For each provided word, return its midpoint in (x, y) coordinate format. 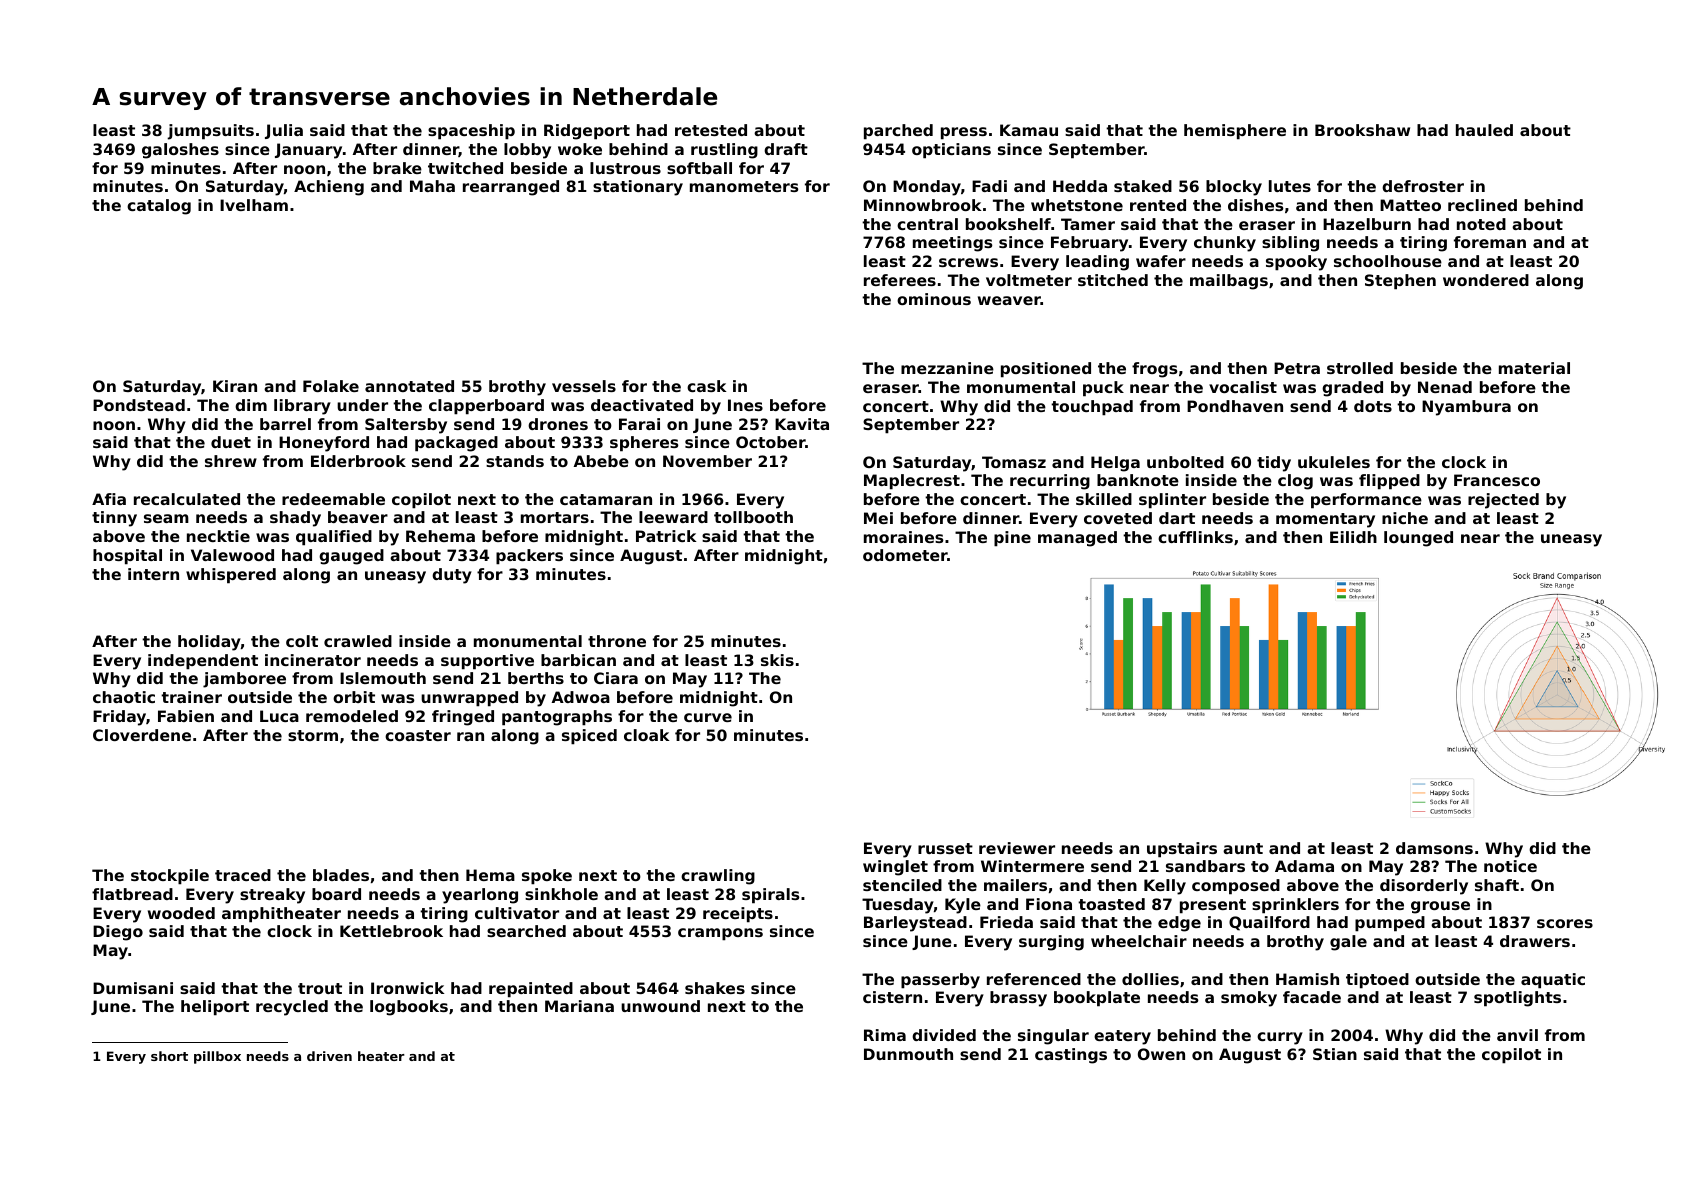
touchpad (1092, 408)
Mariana (579, 1006)
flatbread (132, 894)
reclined (1482, 205)
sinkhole (561, 894)
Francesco (1497, 480)
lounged (1418, 539)
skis (777, 660)
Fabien (186, 716)
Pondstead (139, 405)
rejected (1503, 501)
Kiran (235, 386)
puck (1103, 389)
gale (1348, 943)
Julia (284, 131)
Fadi (989, 186)
